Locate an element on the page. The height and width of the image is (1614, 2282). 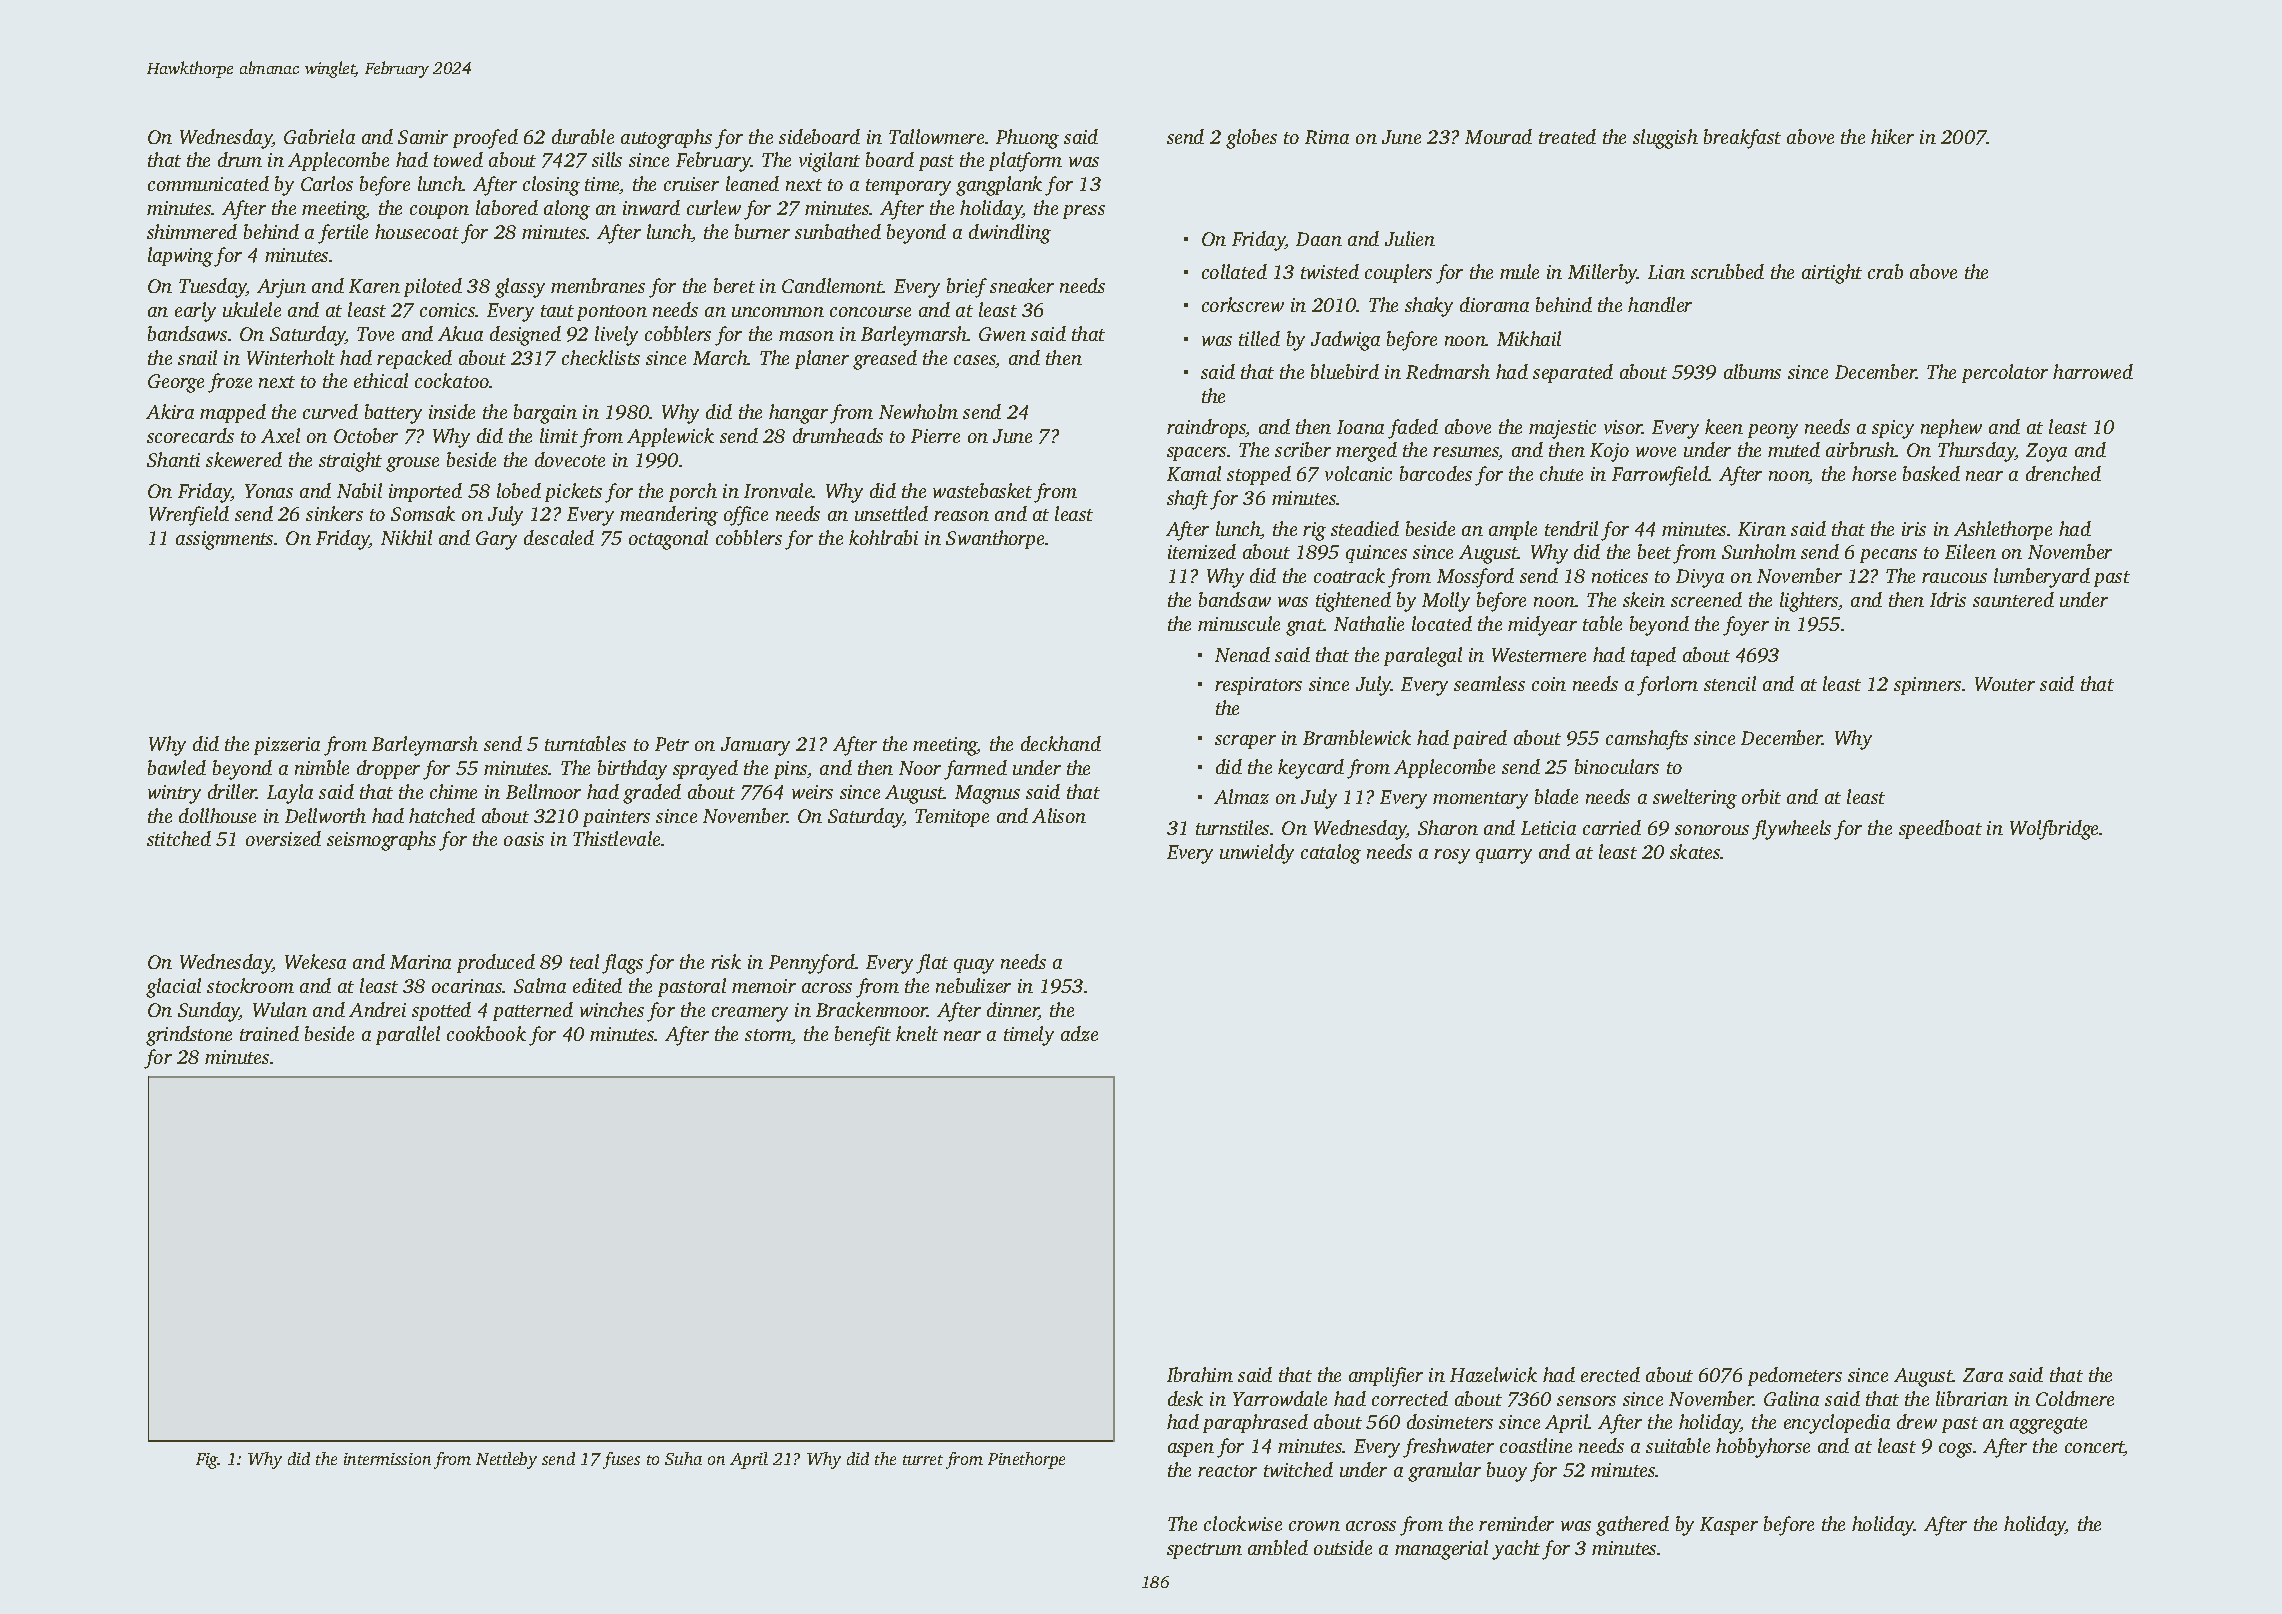
pizzeria is located at coordinates (287, 746).
